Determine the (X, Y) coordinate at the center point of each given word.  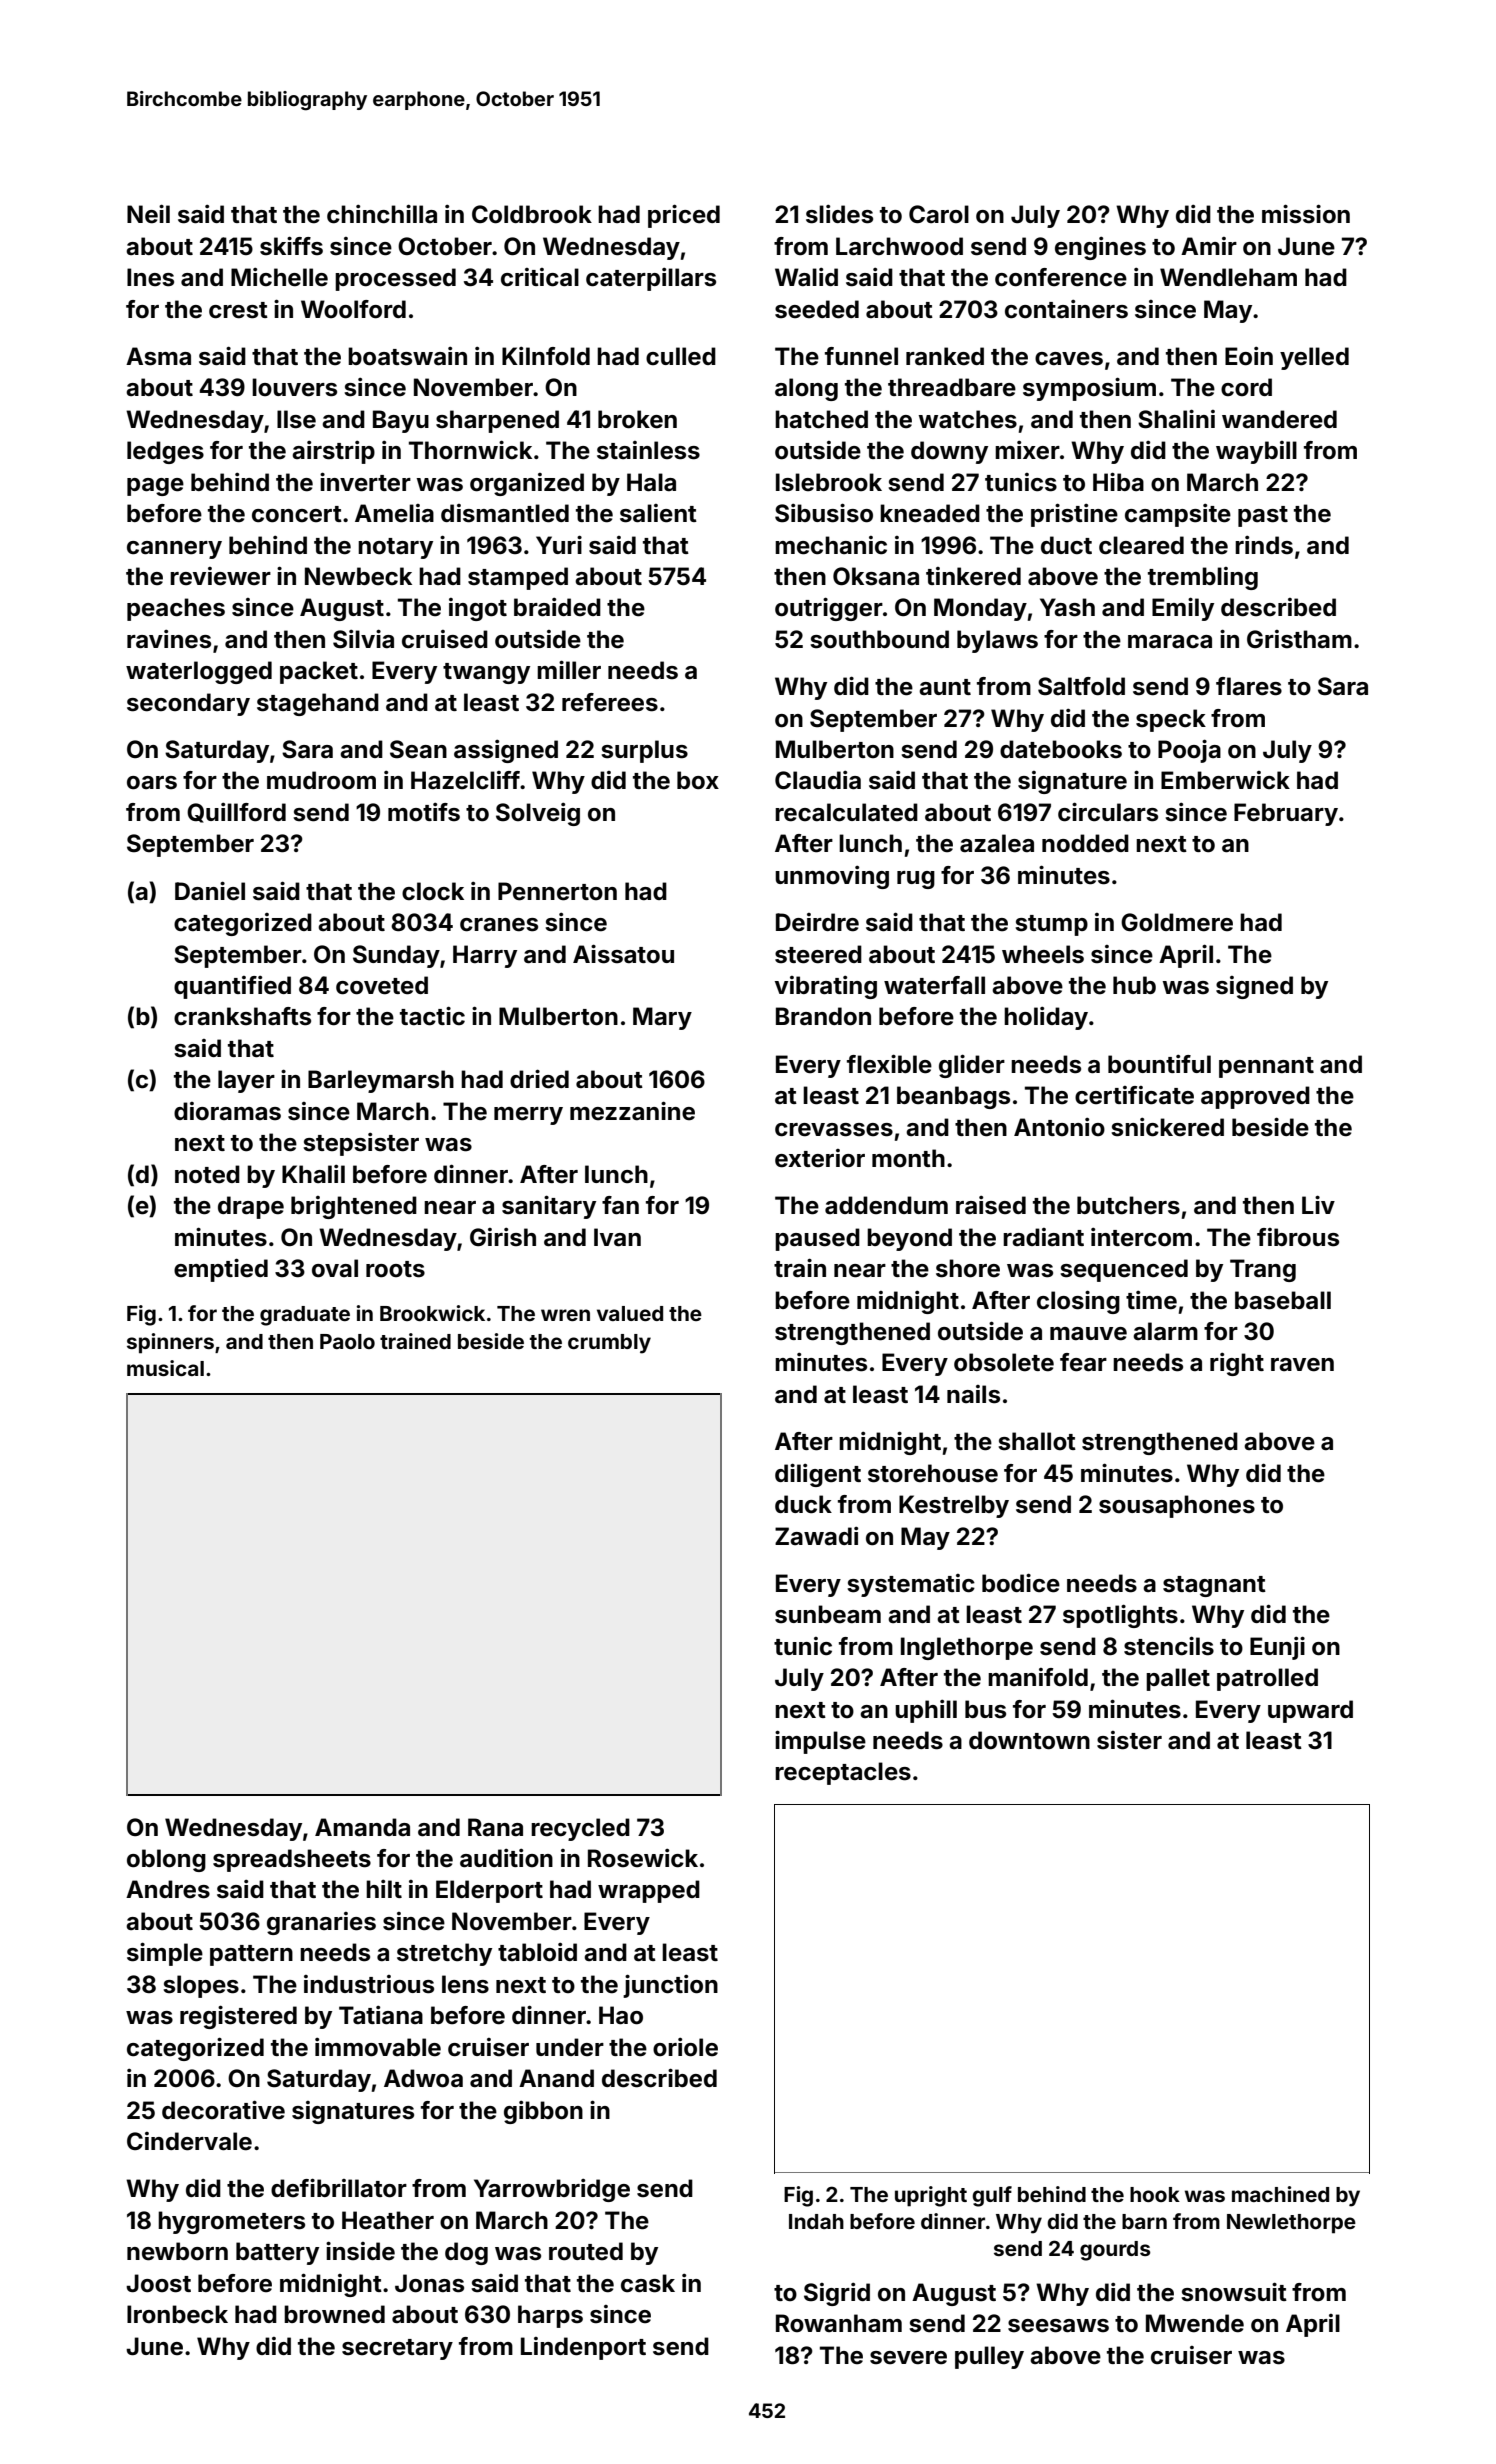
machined (1280, 2194)
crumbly (609, 1344)
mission (1306, 214)
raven (1302, 1365)
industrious (369, 1984)
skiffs (291, 246)
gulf (992, 2196)
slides (839, 214)
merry (528, 1116)
